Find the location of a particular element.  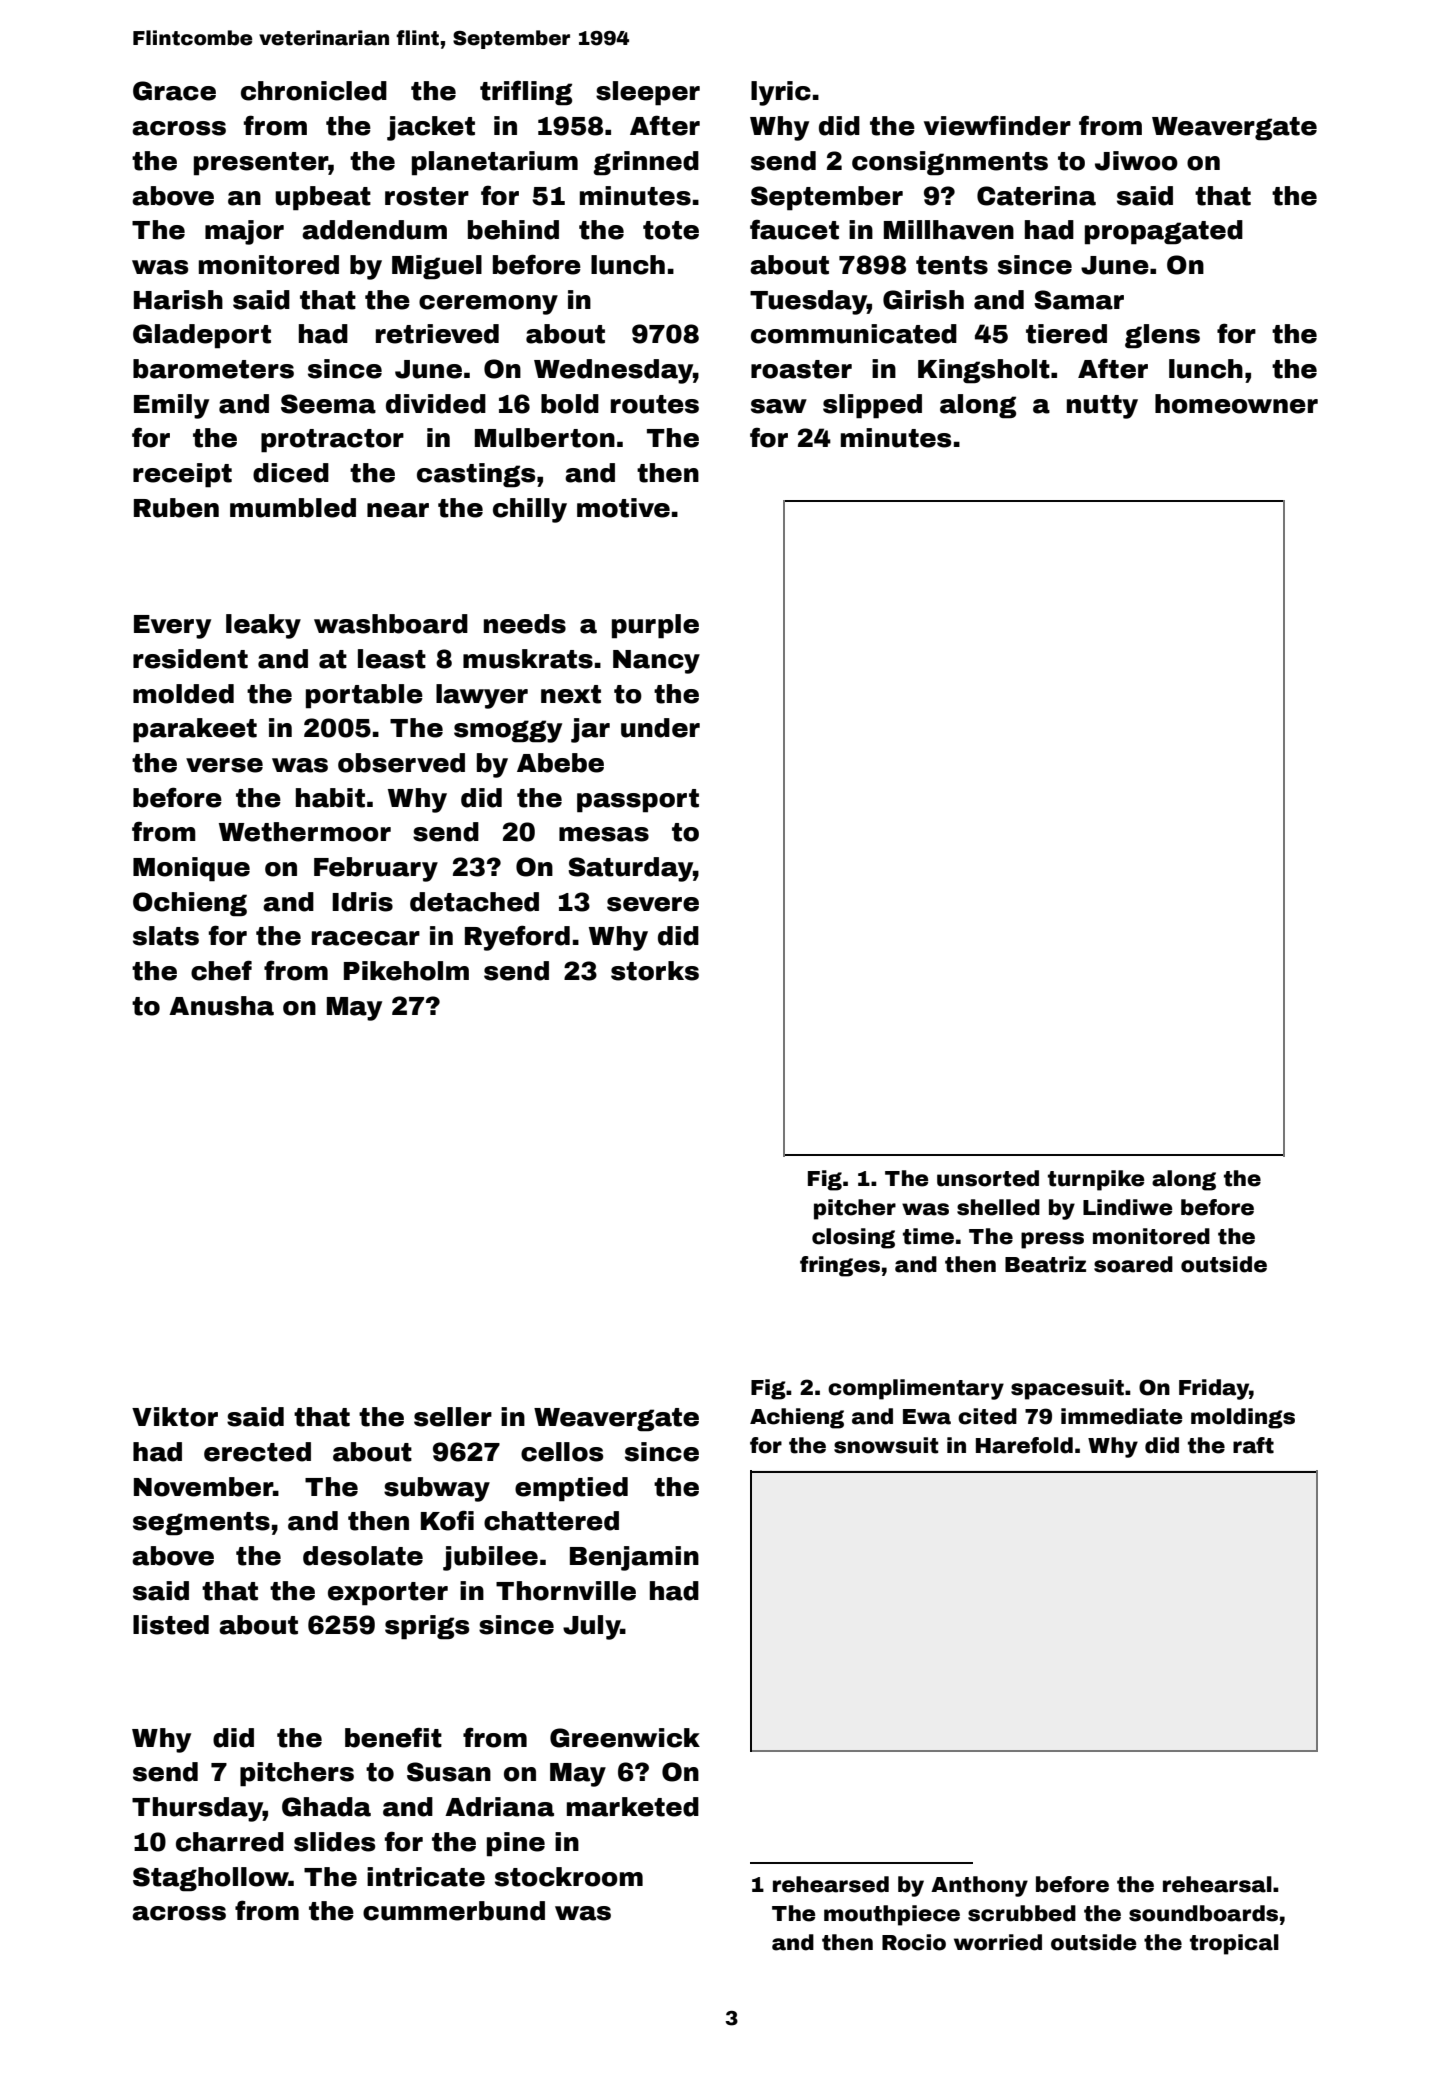

cellos is located at coordinates (562, 1452).
